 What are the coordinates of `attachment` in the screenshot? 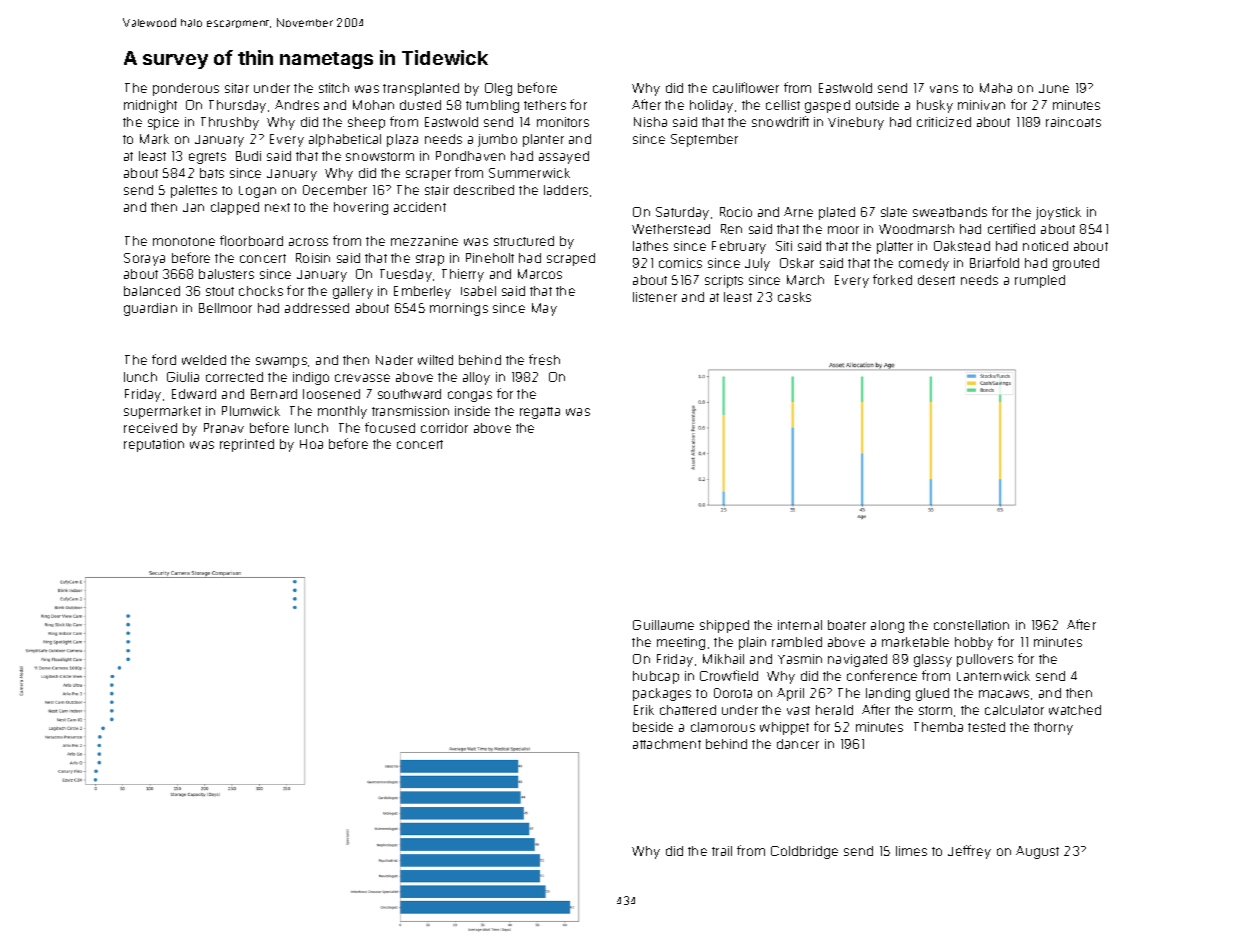 It's located at (667, 744).
